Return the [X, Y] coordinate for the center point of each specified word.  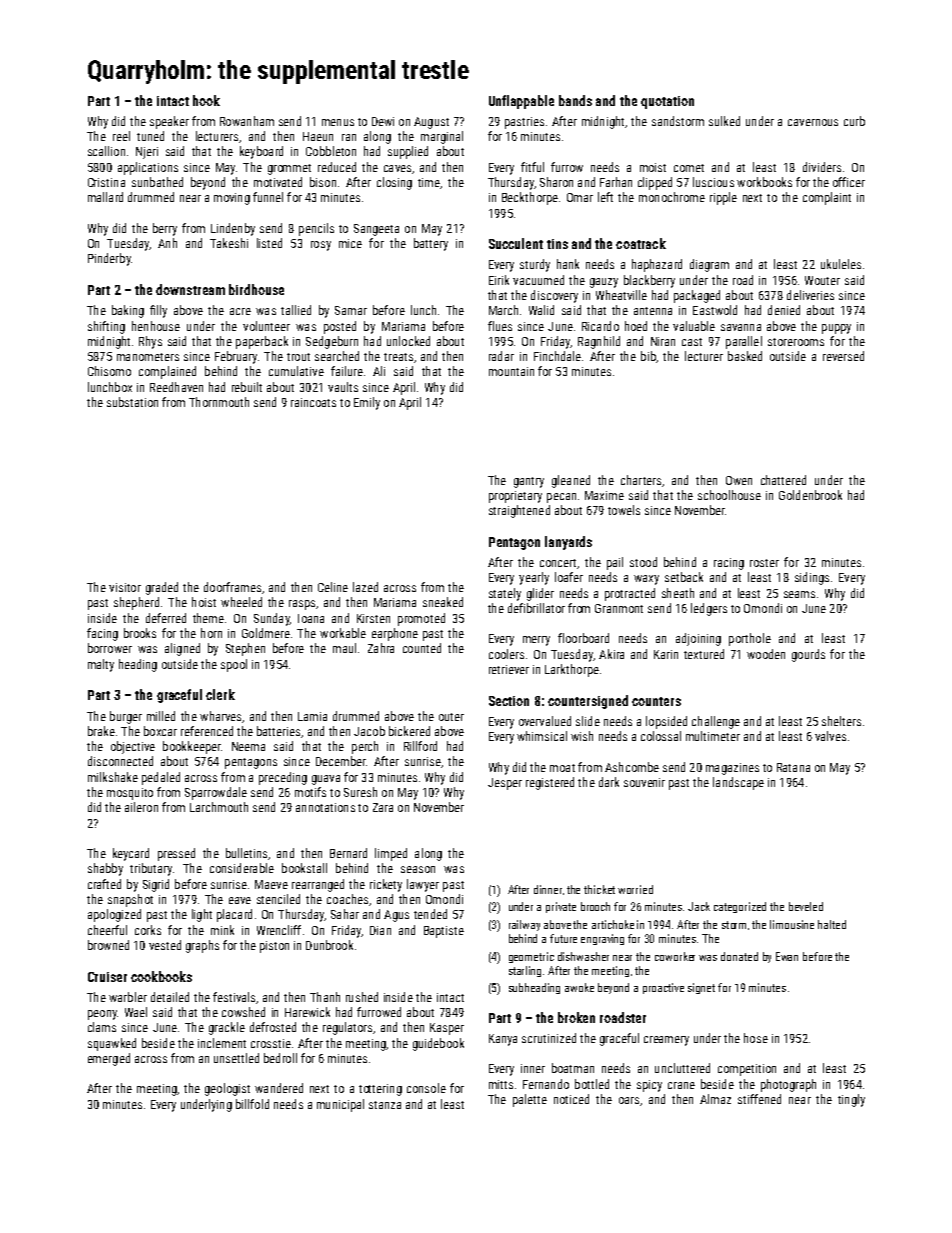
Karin [666, 654]
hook [206, 100]
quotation [667, 102]
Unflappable [521, 102]
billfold [252, 1104]
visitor [125, 587]
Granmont [619, 608]
